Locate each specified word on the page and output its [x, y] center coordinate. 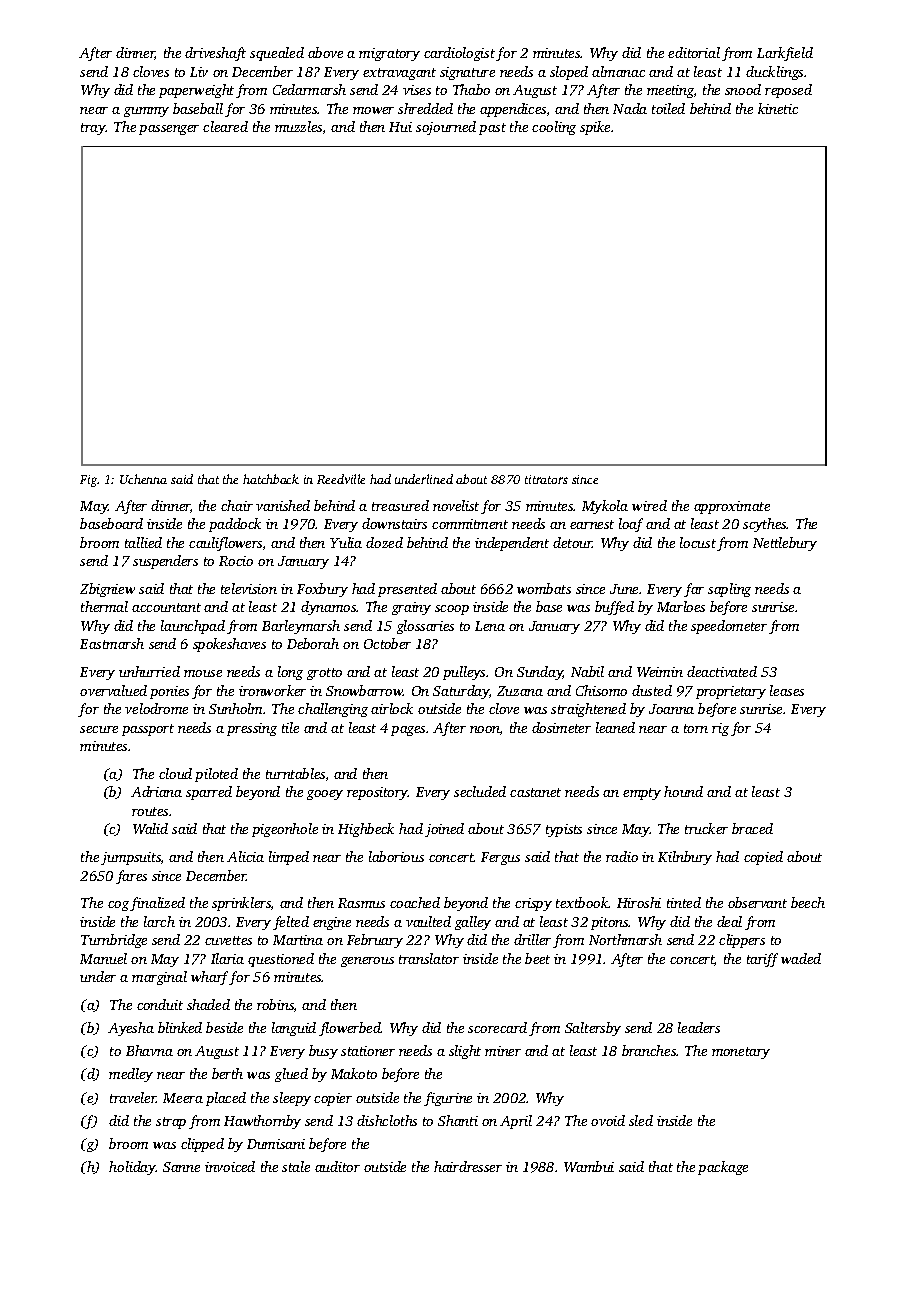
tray [93, 129]
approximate [732, 507]
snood [743, 89]
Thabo [471, 89]
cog [118, 906]
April [516, 1122]
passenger [169, 130]
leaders [699, 1027]
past [492, 129]
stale [296, 1166]
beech [808, 902]
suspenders [165, 562]
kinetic [778, 108]
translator [429, 958]
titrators [546, 479]
